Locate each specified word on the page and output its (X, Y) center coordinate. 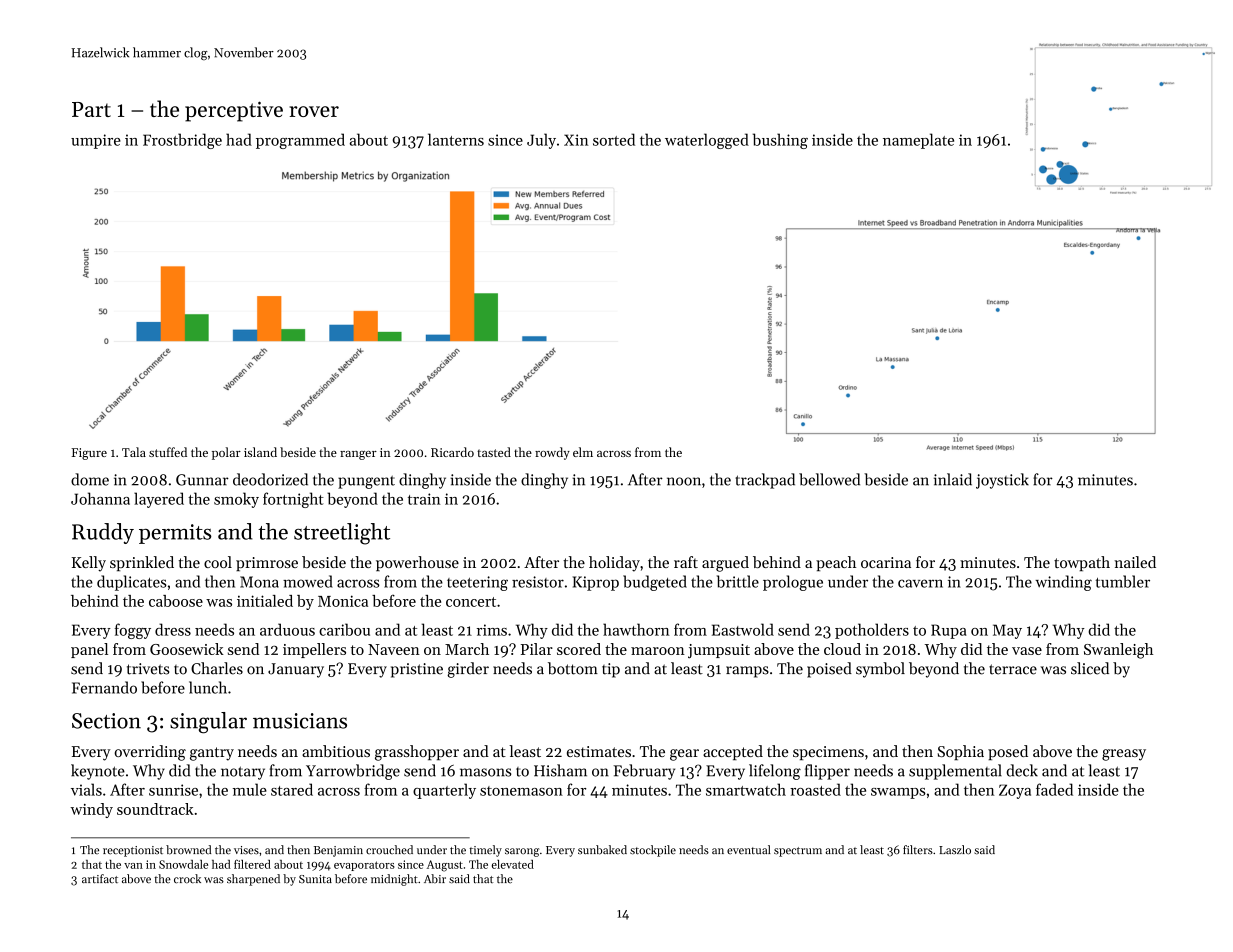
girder (468, 670)
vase (1027, 651)
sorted (614, 139)
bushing (780, 141)
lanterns (456, 139)
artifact (100, 879)
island (260, 452)
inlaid (953, 479)
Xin (576, 140)
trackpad (765, 481)
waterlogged (707, 141)
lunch (208, 687)
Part (91, 109)
